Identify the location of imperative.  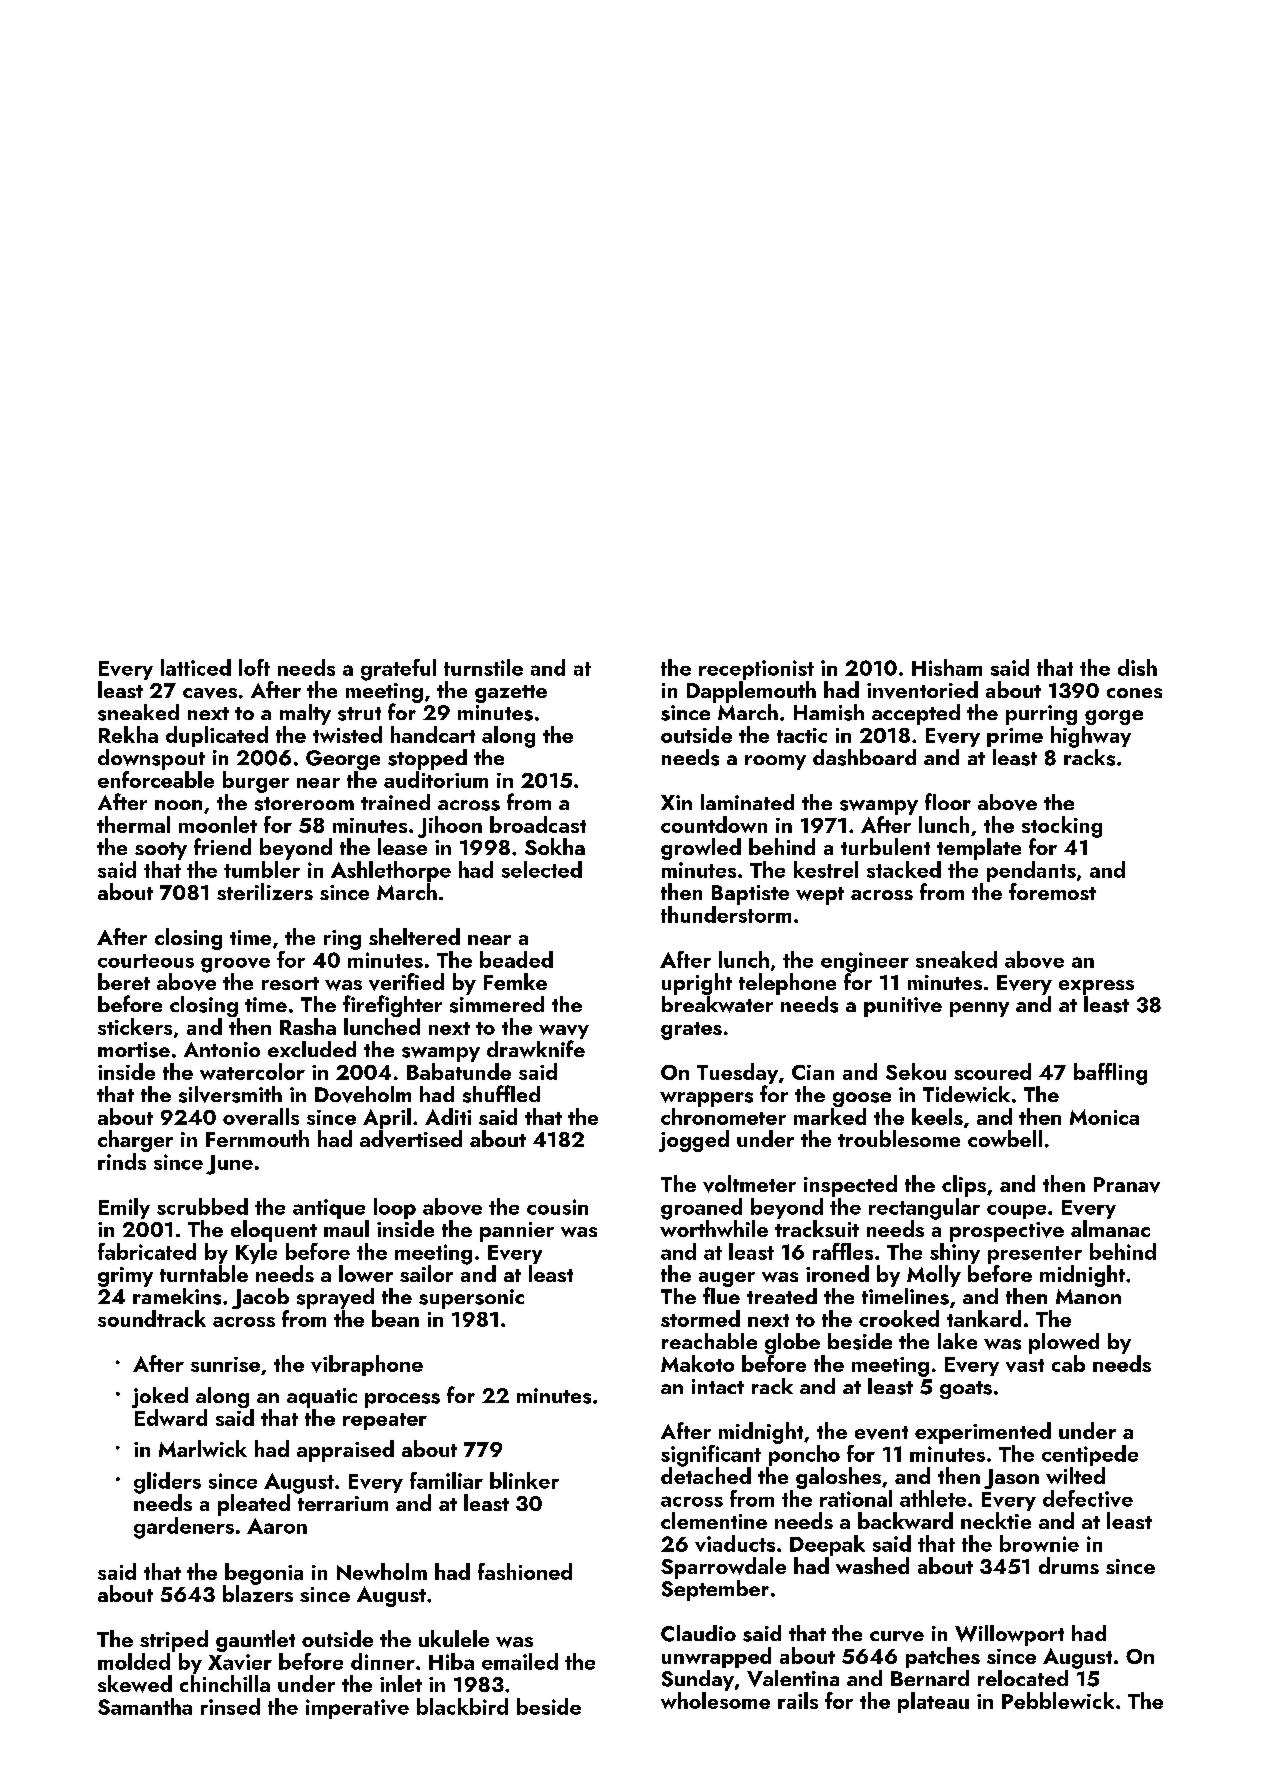
(357, 1709).
